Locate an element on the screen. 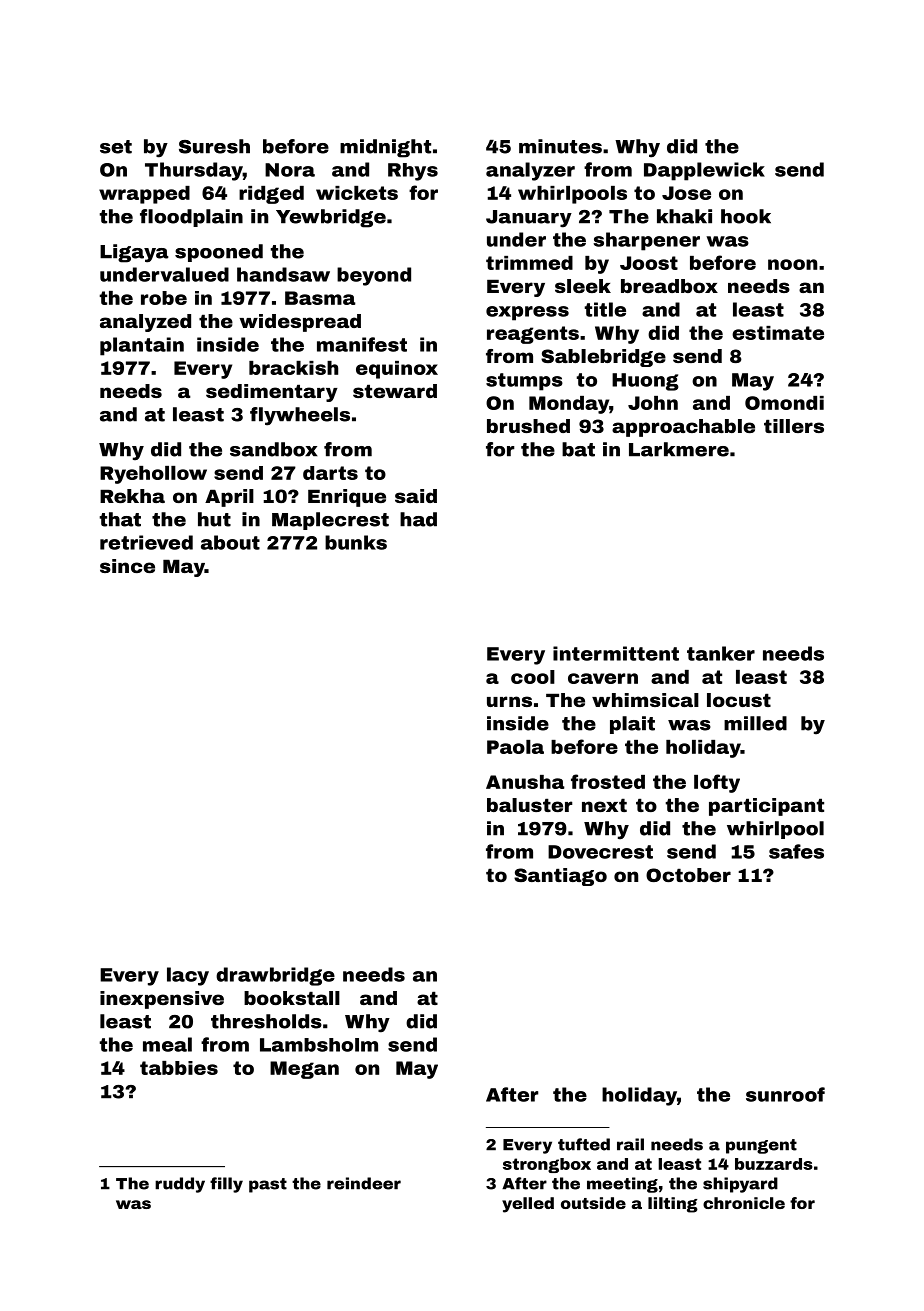 The height and width of the screenshot is (1311, 924). sedimentary is located at coordinates (272, 393).
